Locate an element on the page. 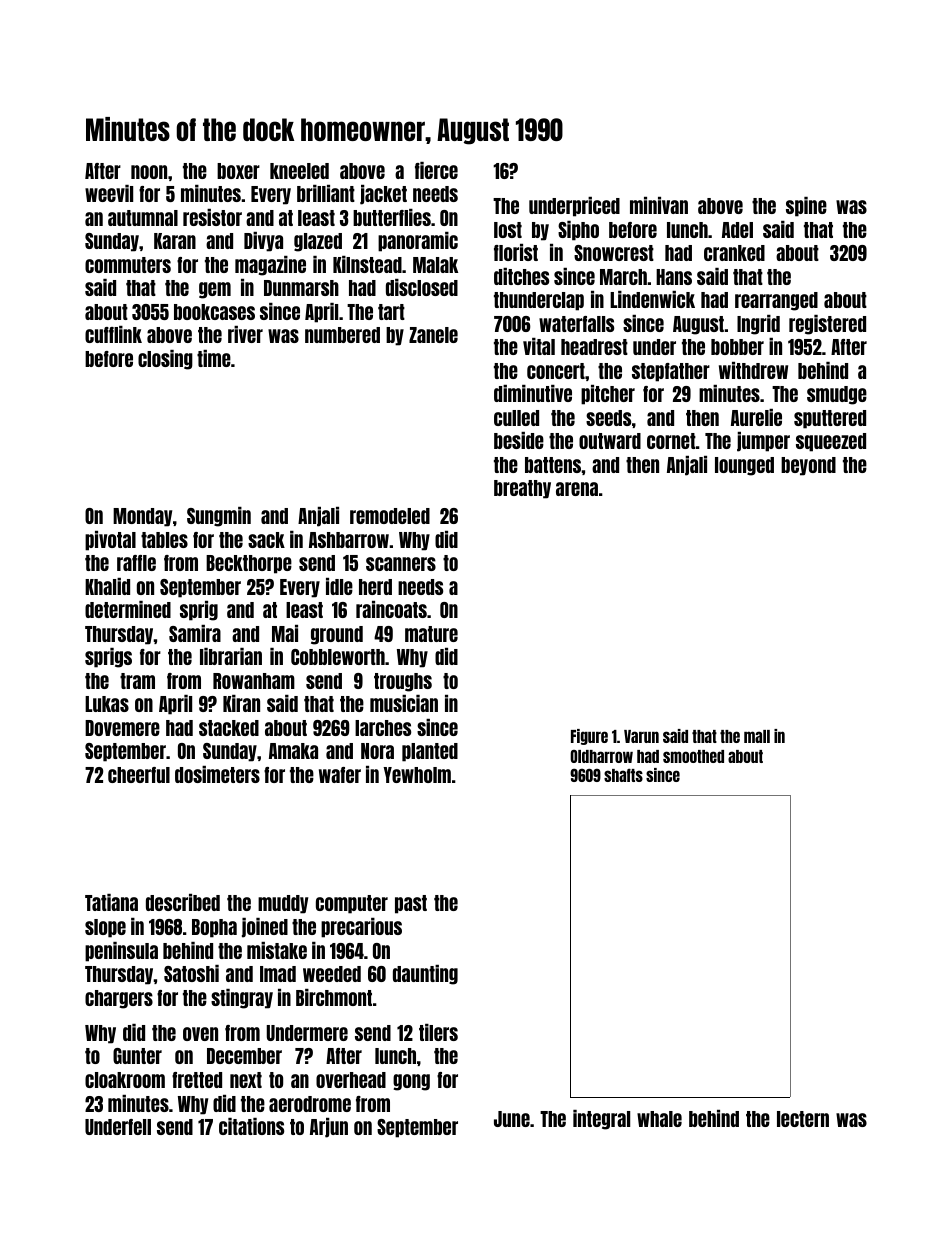  fierce is located at coordinates (436, 170).
